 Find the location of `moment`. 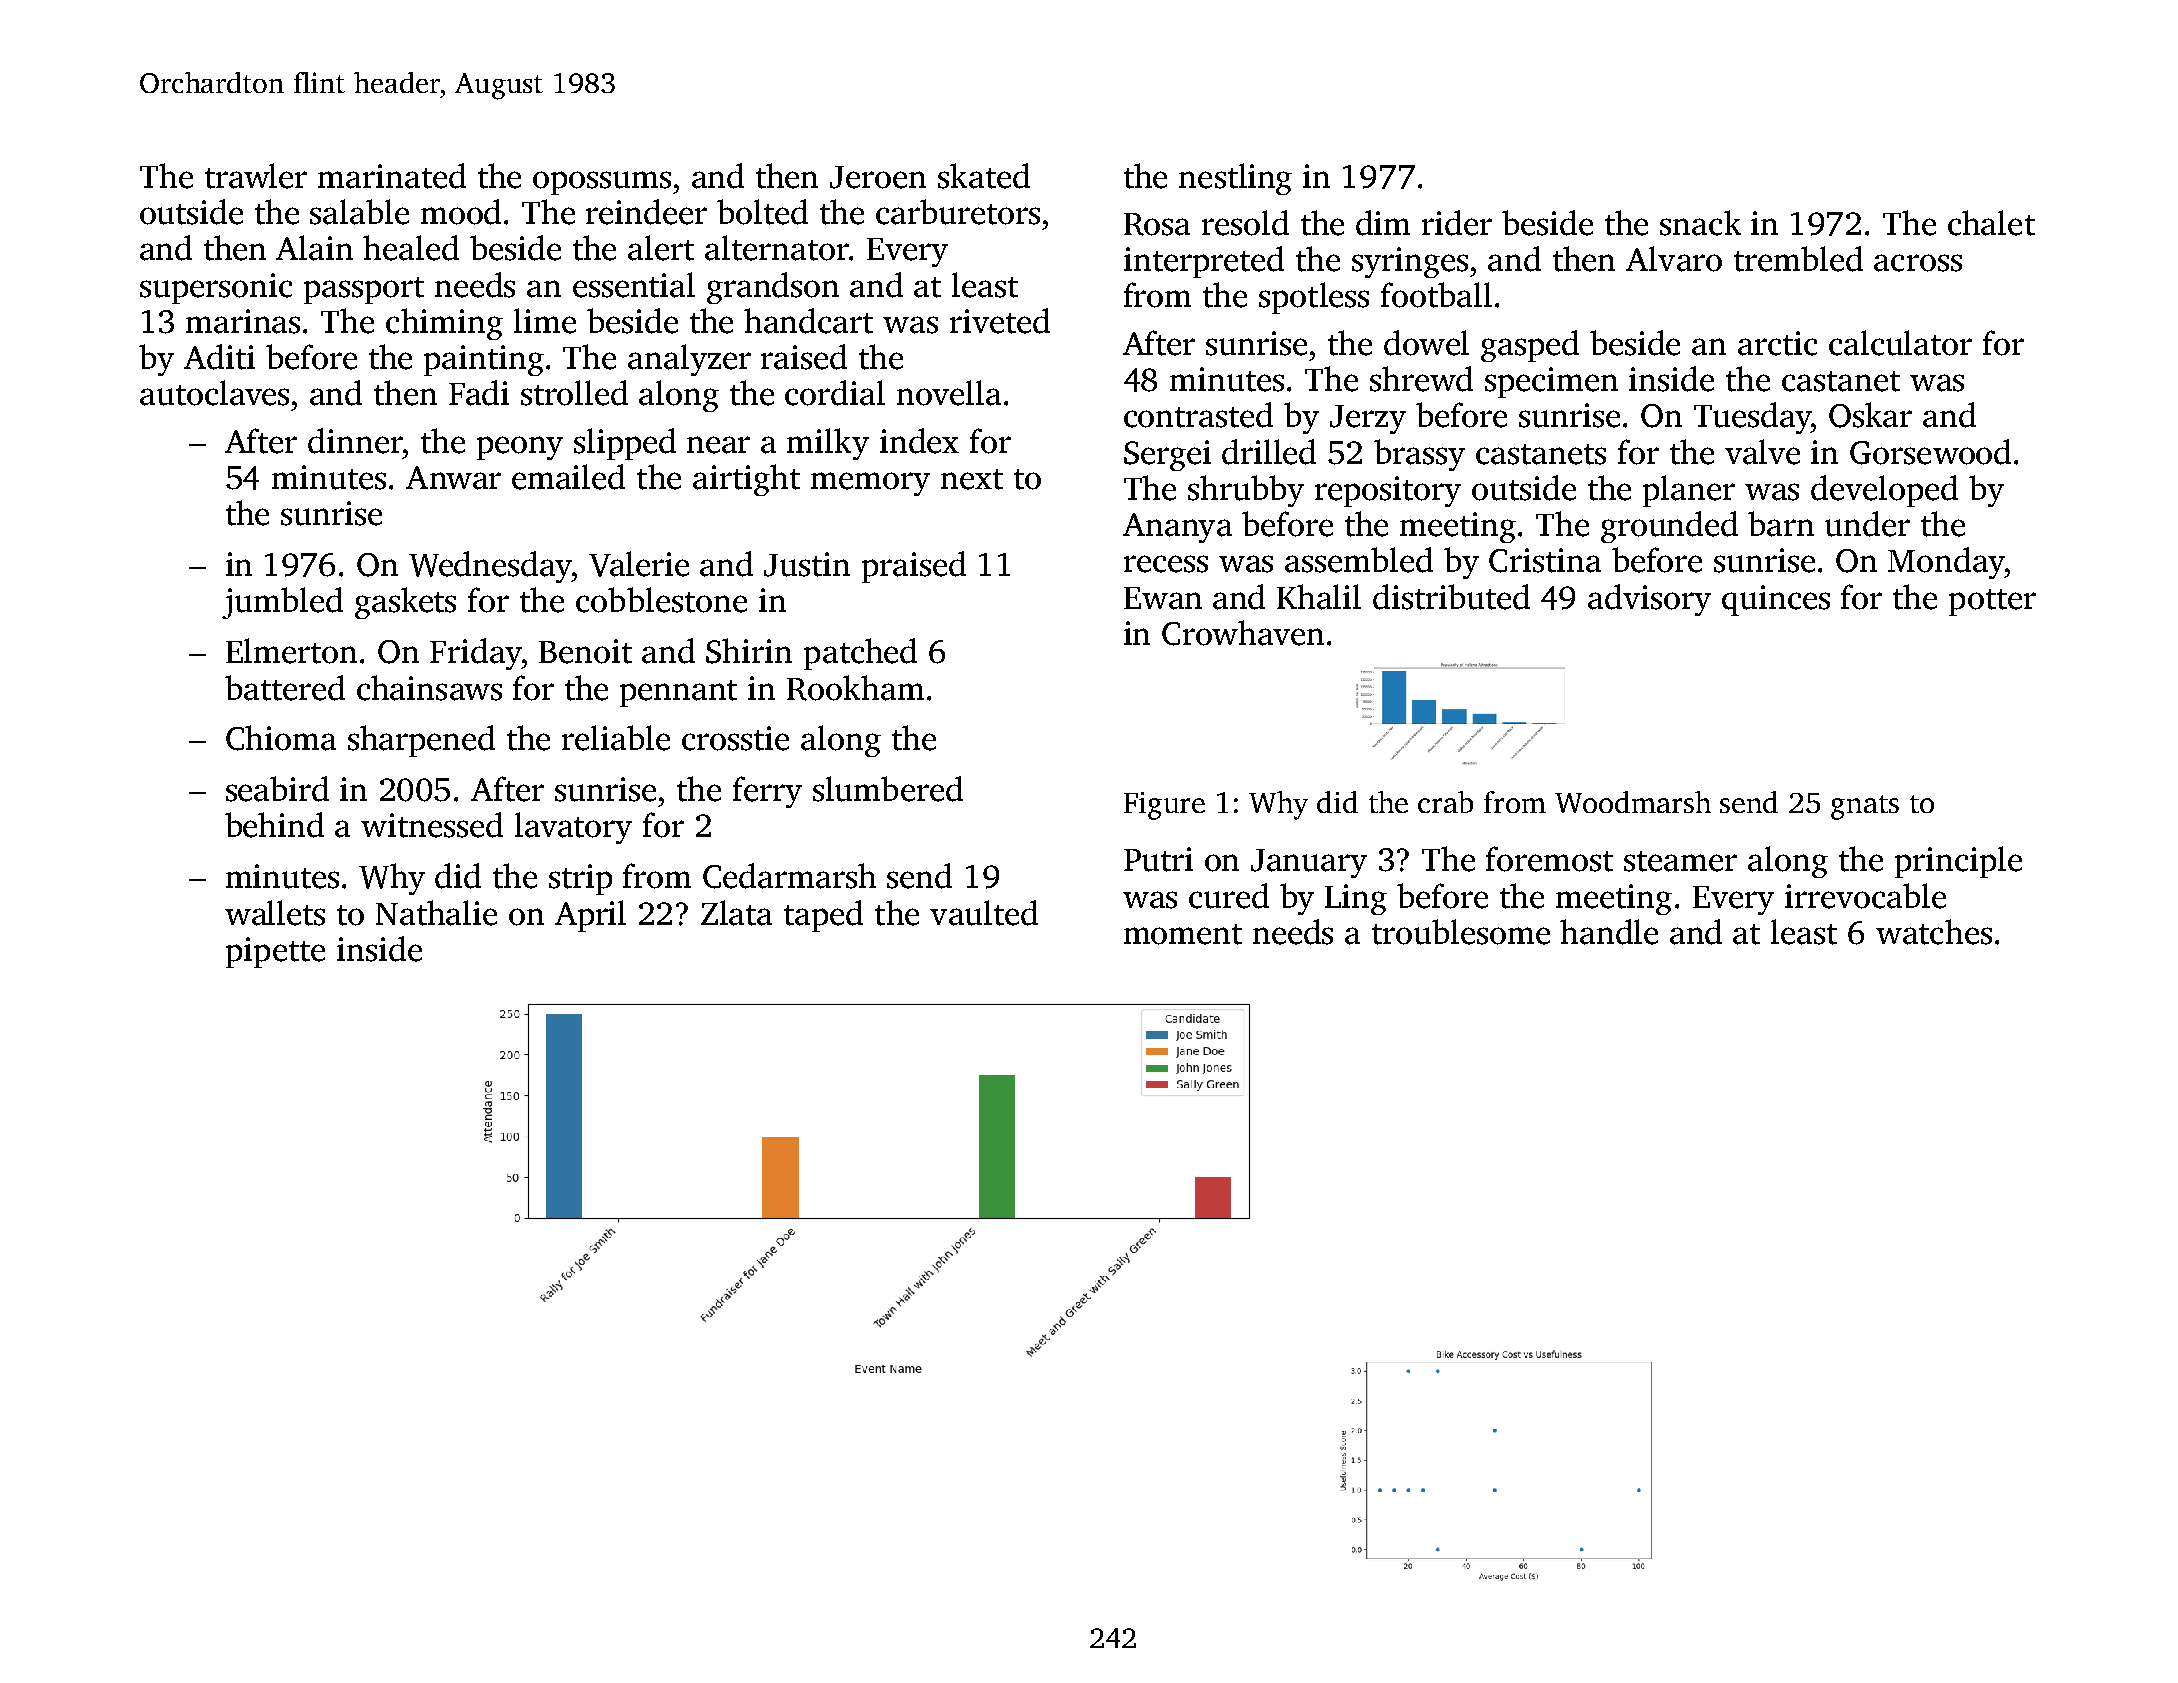

moment is located at coordinates (1183, 934).
